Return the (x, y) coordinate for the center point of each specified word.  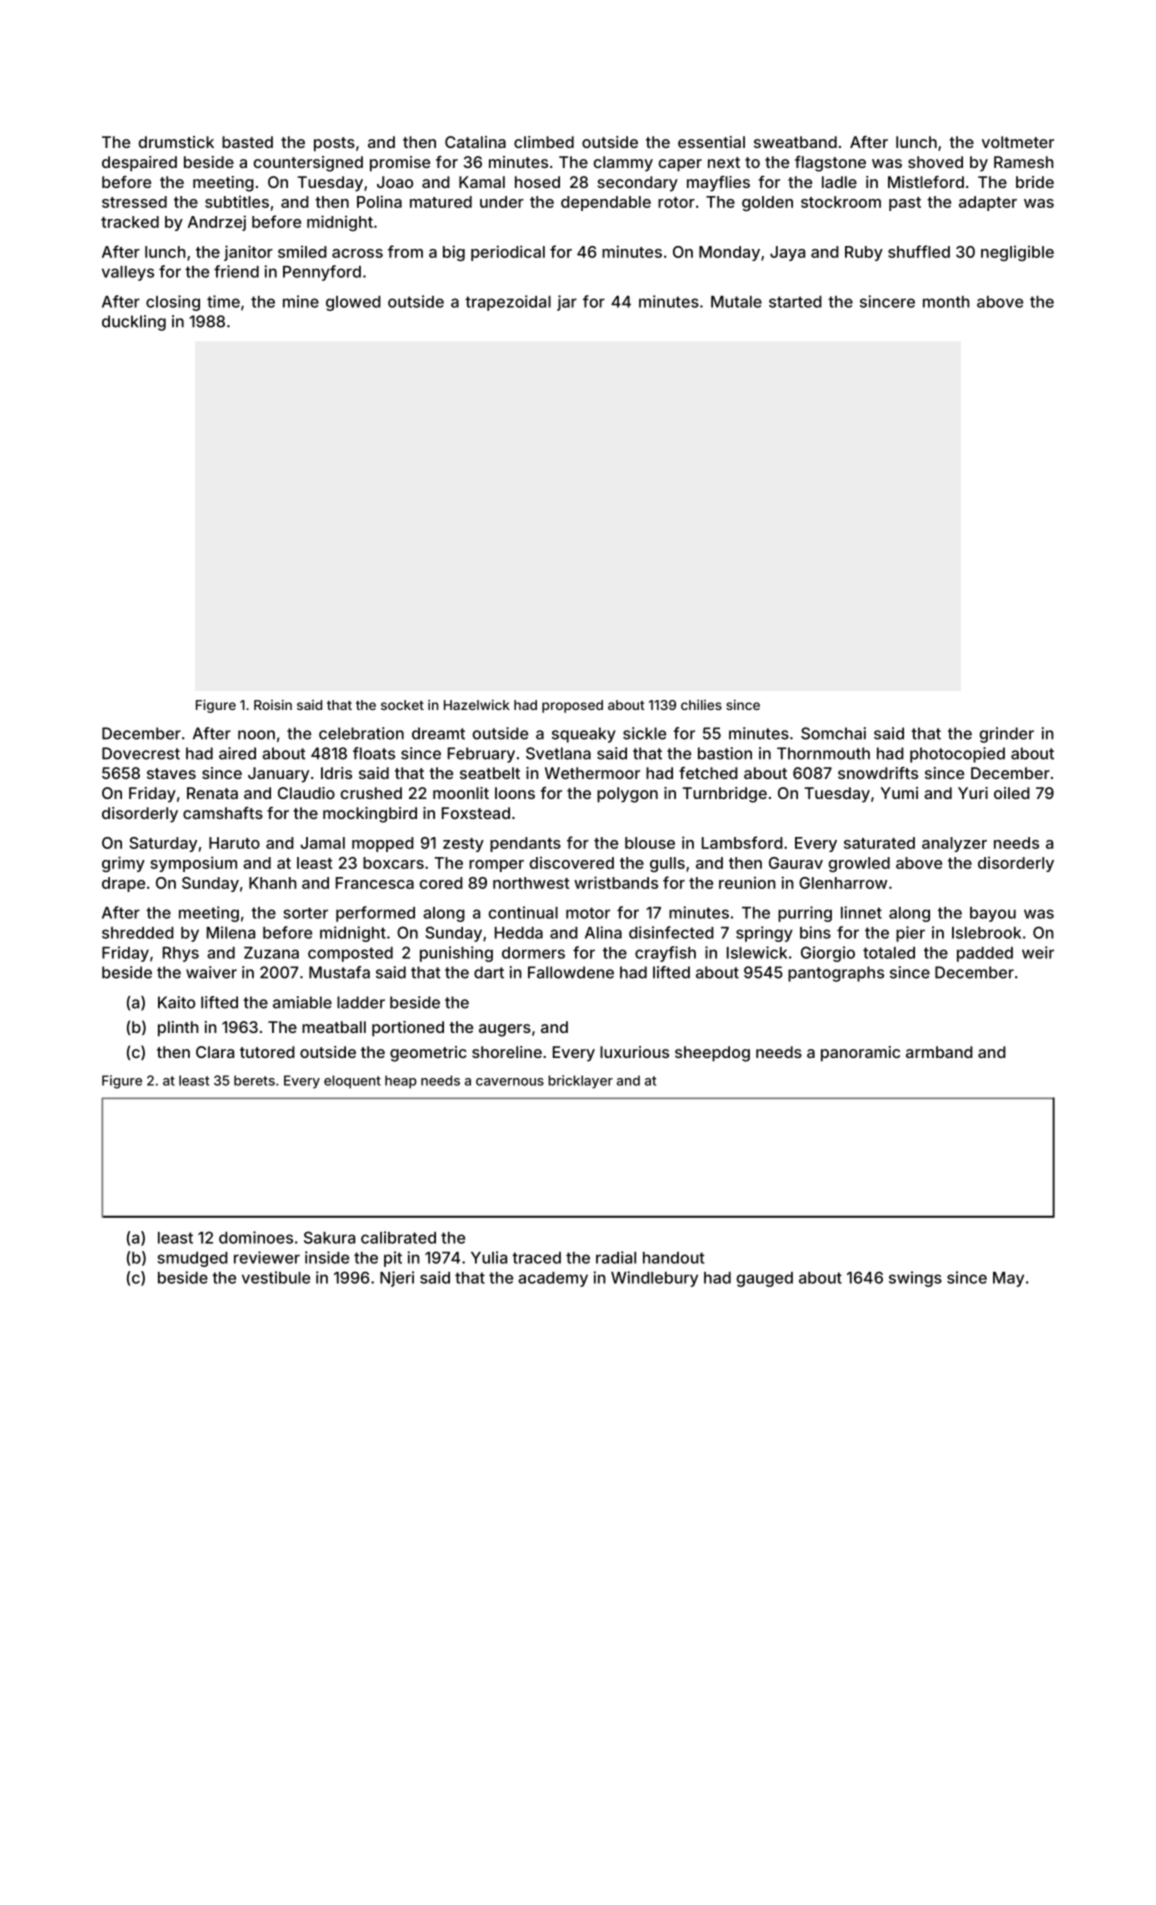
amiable (302, 1002)
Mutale (736, 302)
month (946, 302)
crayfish (665, 954)
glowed (353, 303)
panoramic (860, 1054)
